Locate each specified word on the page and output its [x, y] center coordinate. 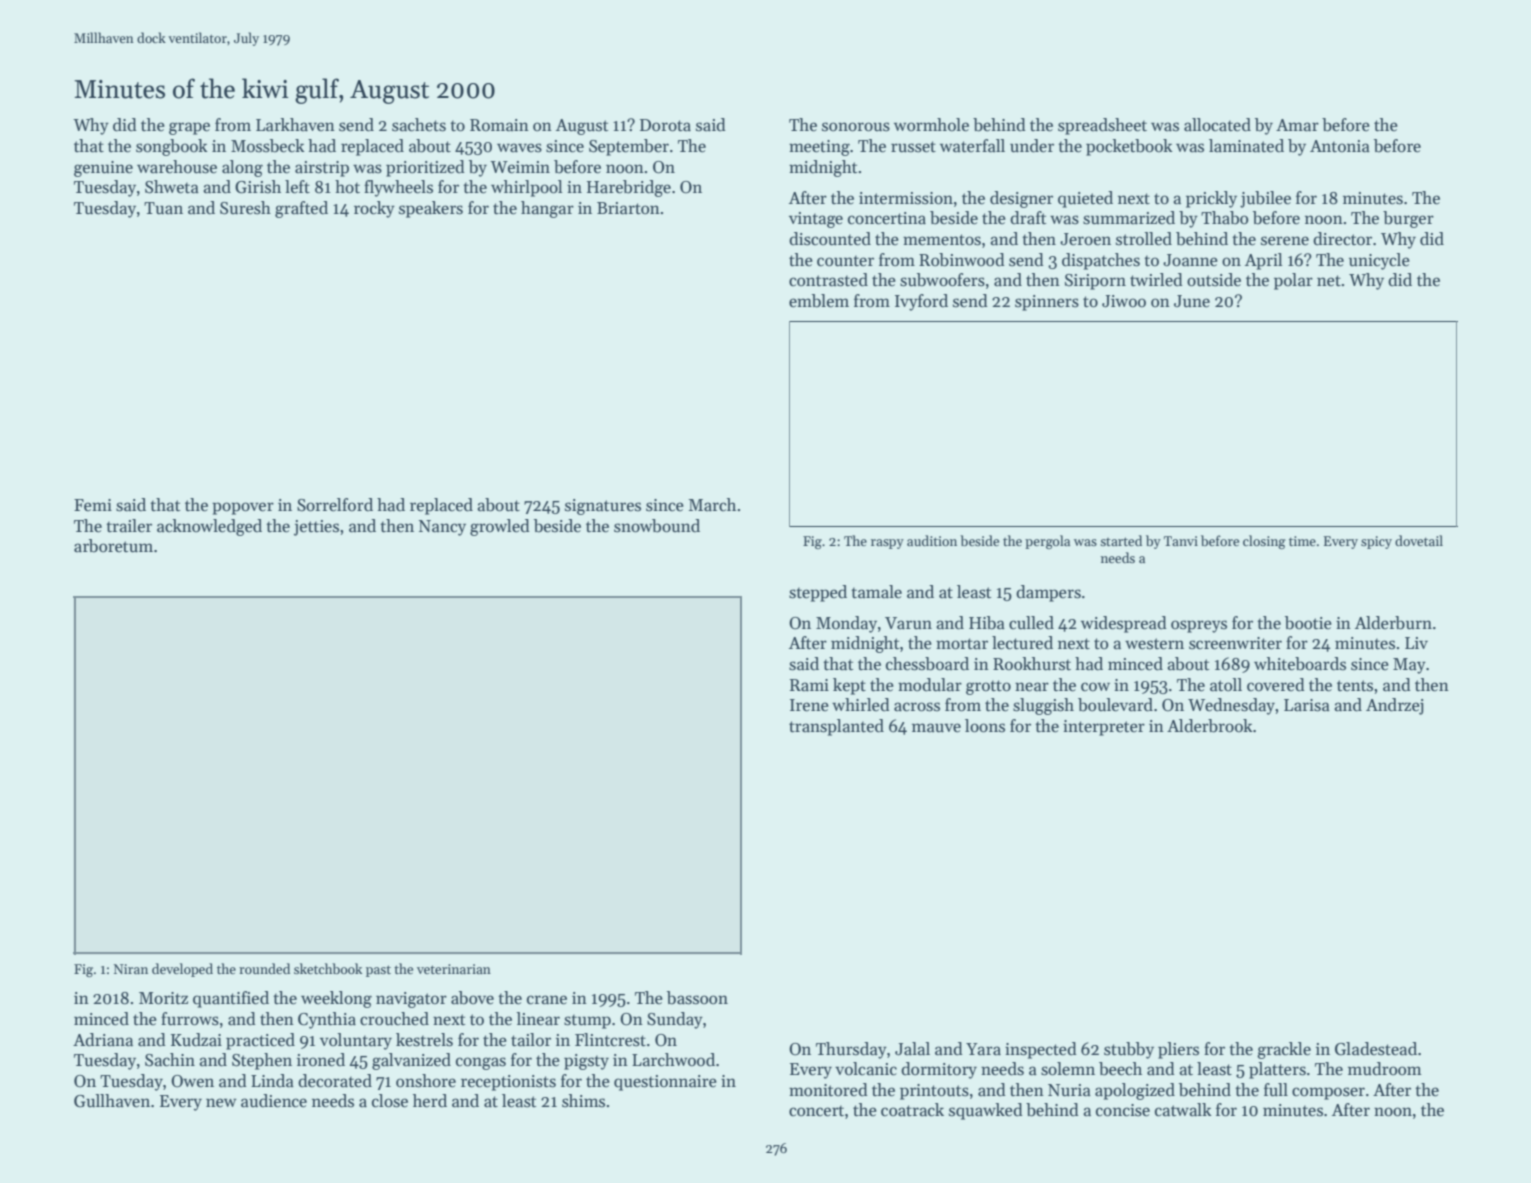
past [378, 971]
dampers [1048, 593]
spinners [1047, 303]
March [712, 505]
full [1276, 1090]
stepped [818, 593]
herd [430, 1101]
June [1192, 301]
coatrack [912, 1110]
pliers [1178, 1050]
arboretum [113, 546]
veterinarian [454, 969]
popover [243, 508]
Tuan [163, 208]
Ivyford [921, 302]
